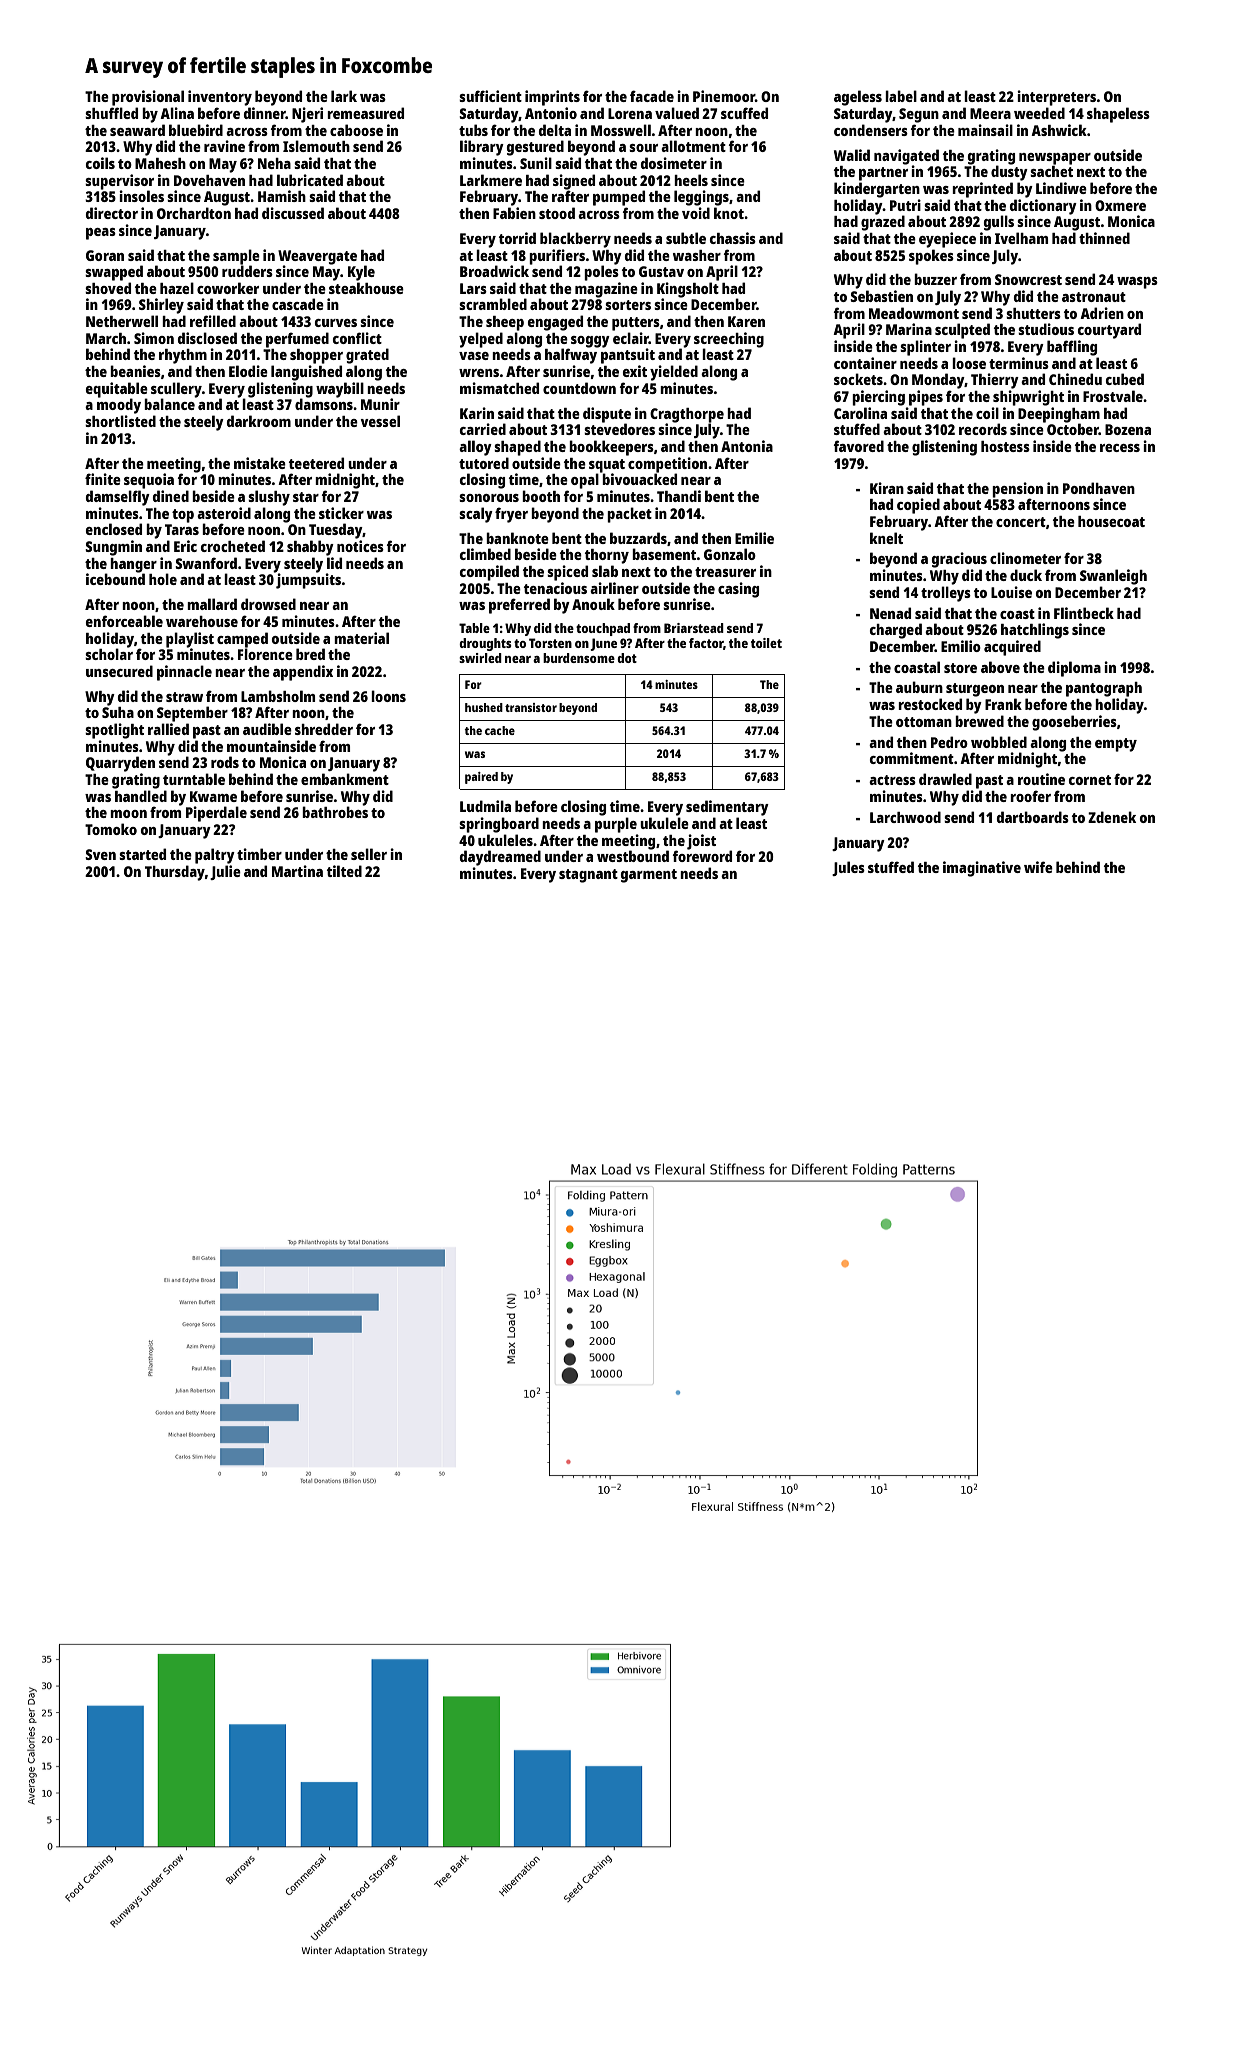 This screenshot has height=2049, width=1244. What do you see at coordinates (865, 363) in the screenshot?
I see `container` at bounding box center [865, 363].
